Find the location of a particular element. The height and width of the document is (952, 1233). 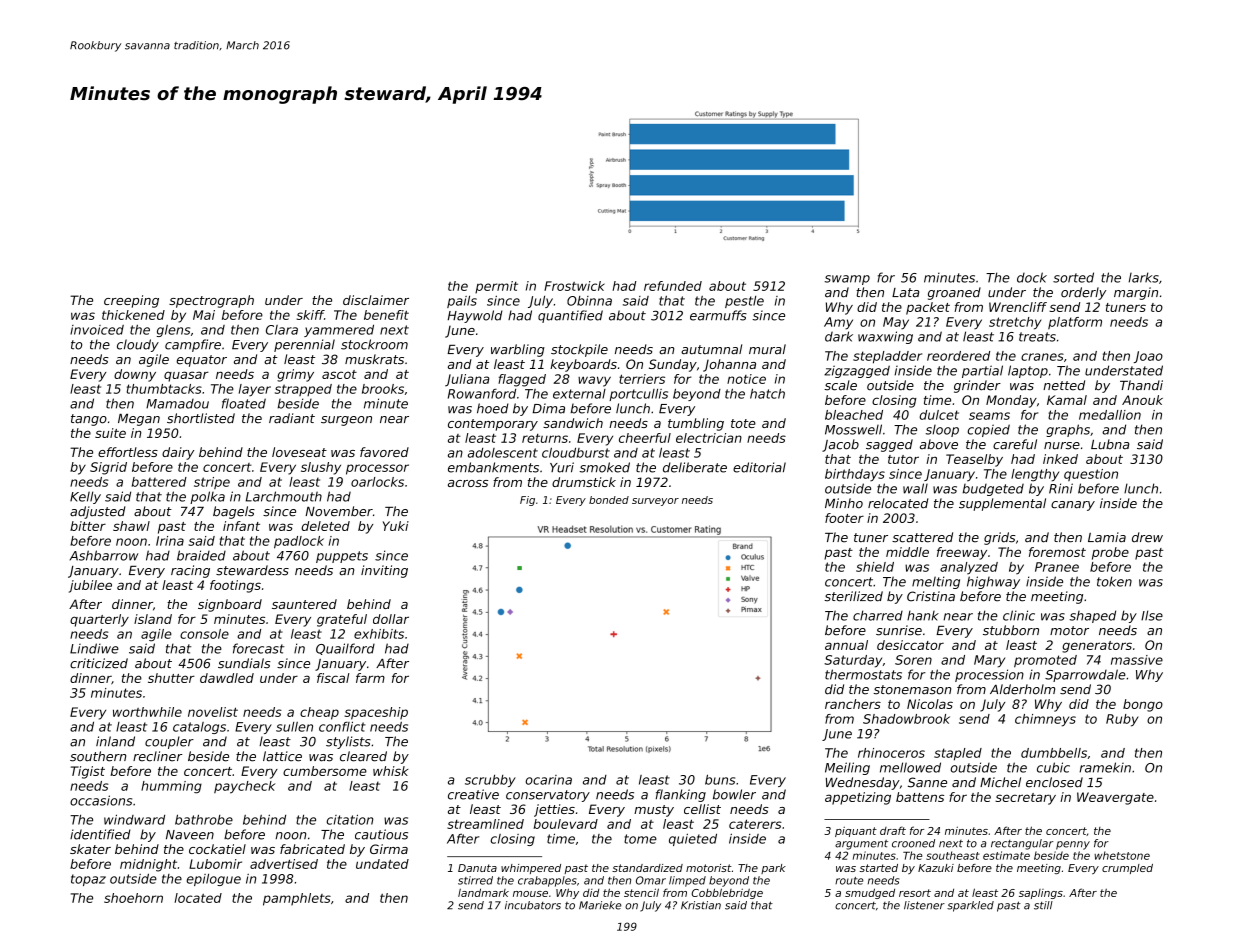

drew is located at coordinates (1147, 537).
